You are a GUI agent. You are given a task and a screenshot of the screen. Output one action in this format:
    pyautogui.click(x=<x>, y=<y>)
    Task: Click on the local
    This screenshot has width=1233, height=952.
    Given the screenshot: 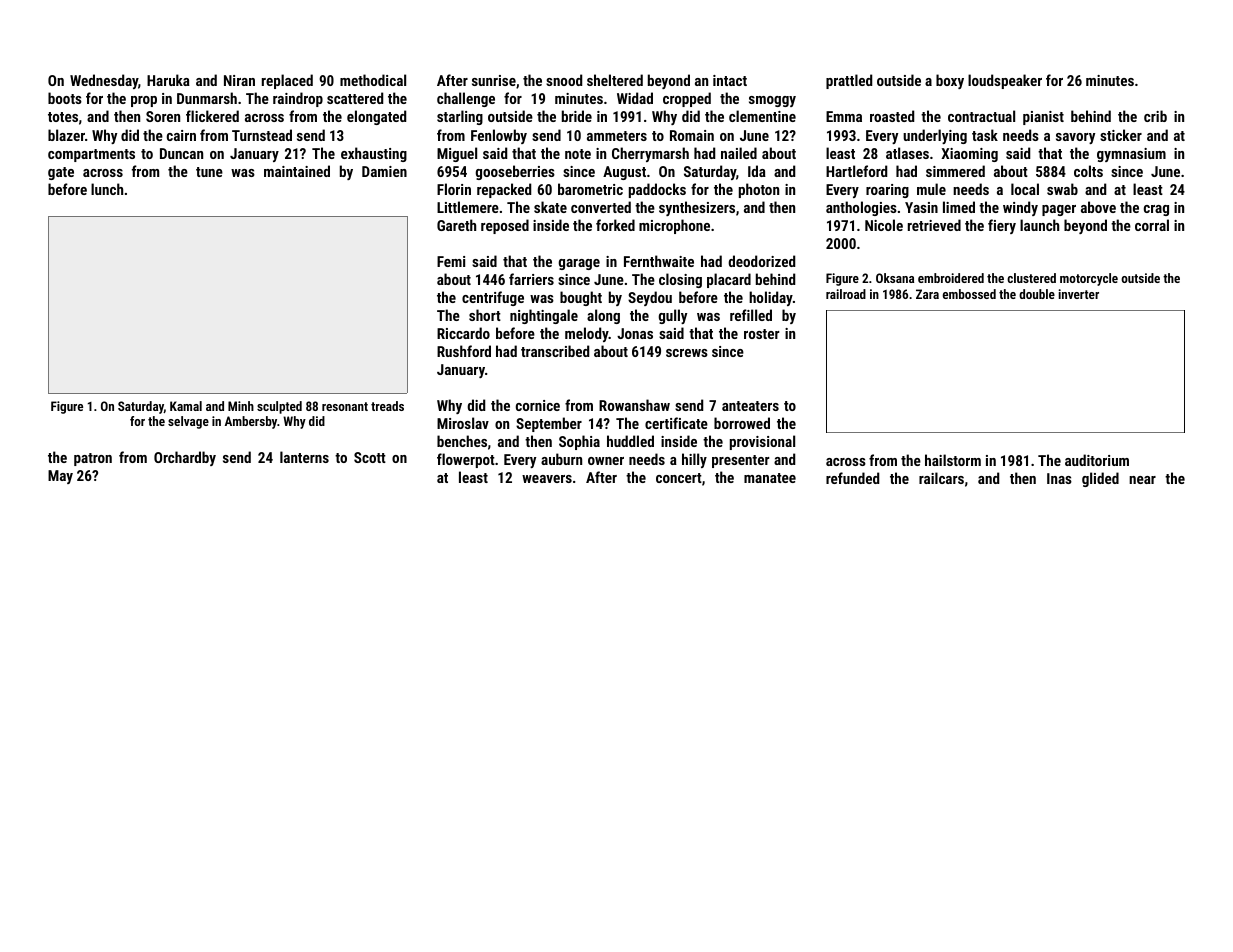 What is the action you would take?
    pyautogui.click(x=1025, y=189)
